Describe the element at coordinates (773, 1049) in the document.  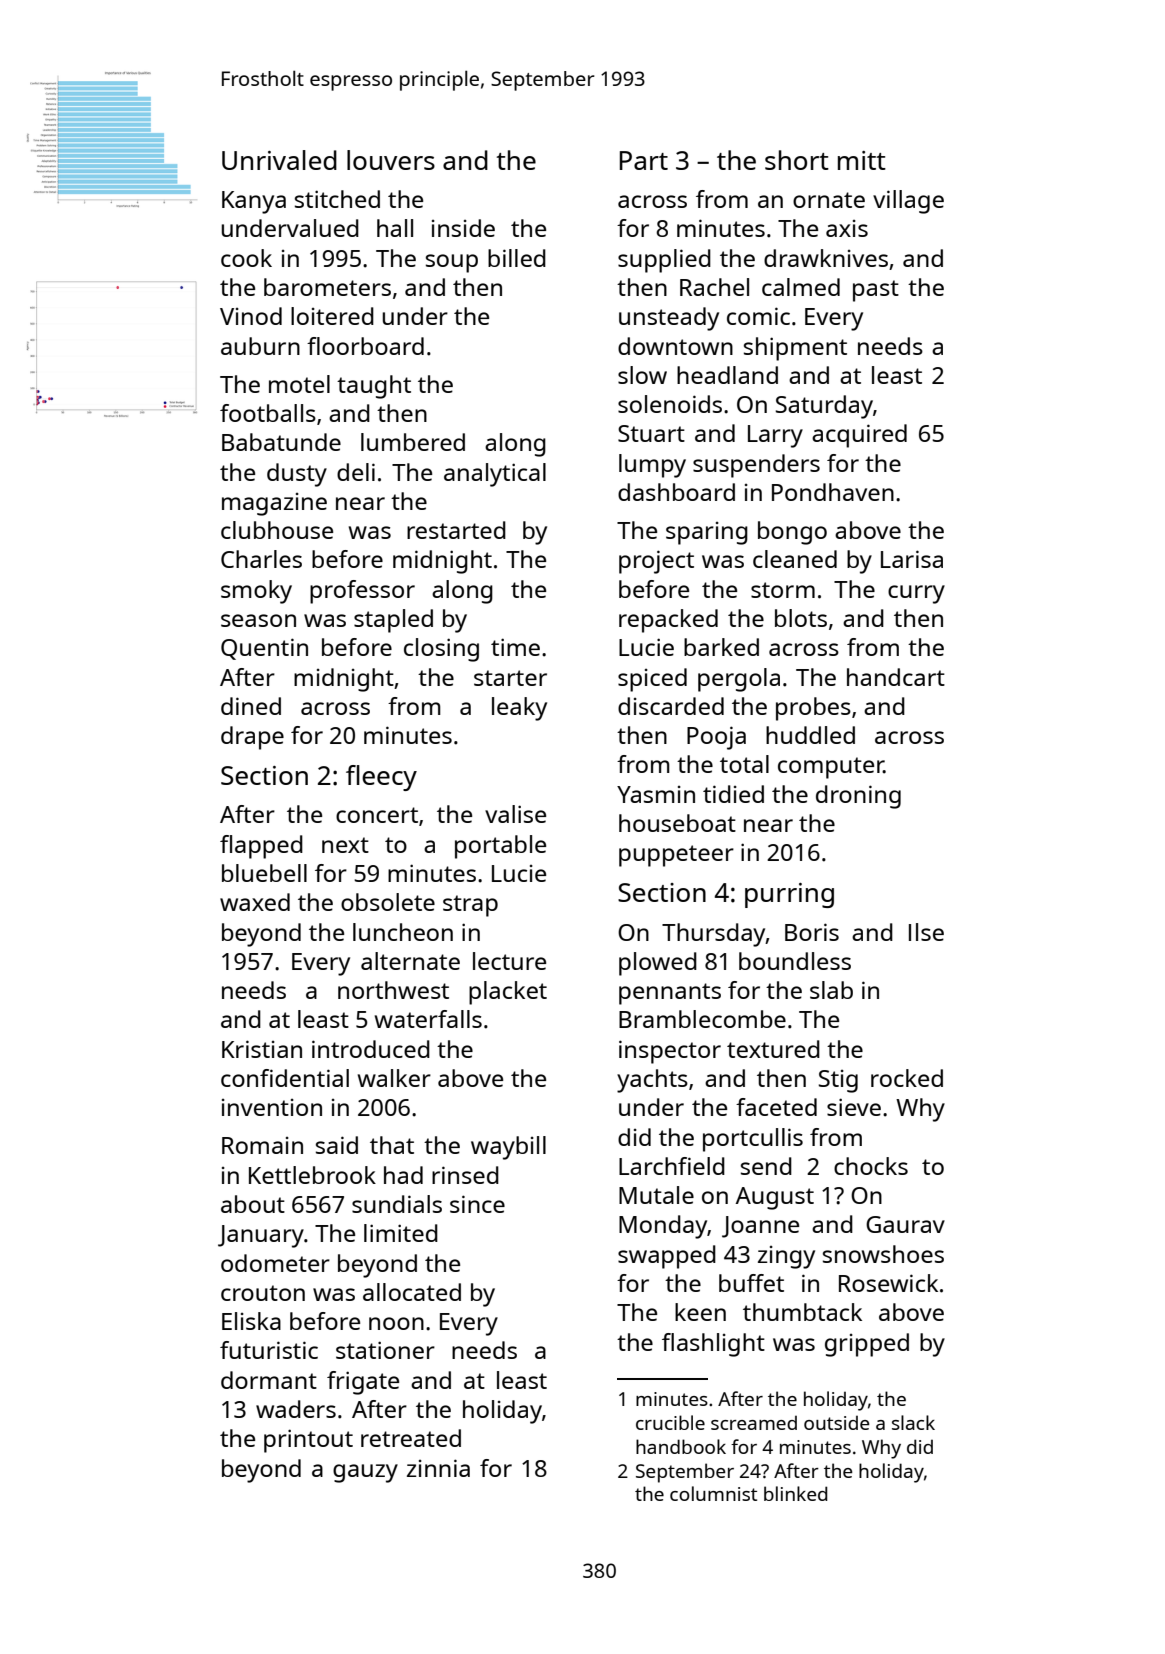
I see `textured` at that location.
